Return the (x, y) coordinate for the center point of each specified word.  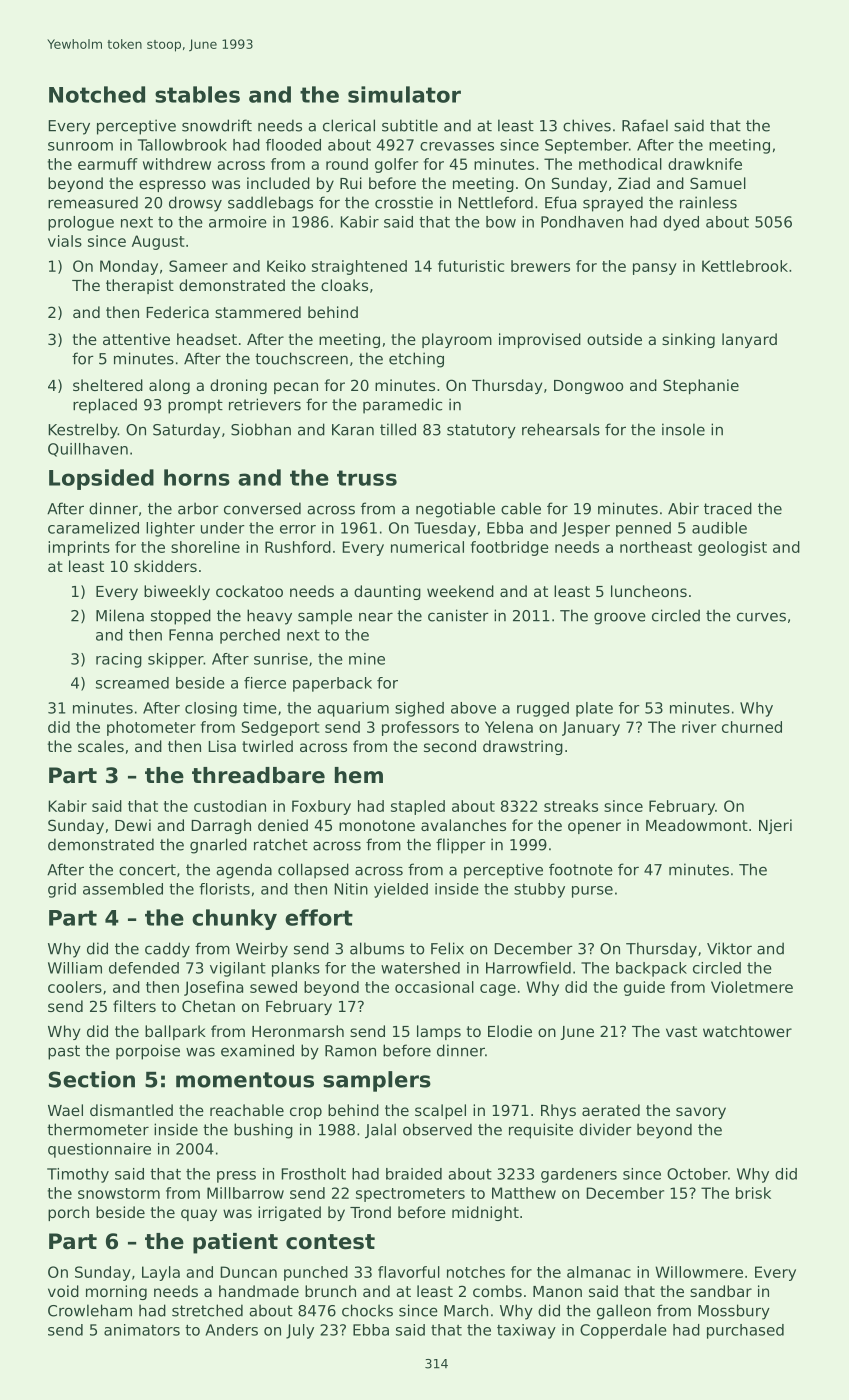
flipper (461, 846)
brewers (540, 266)
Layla (161, 1273)
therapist (140, 286)
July (300, 1331)
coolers (75, 987)
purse (592, 892)
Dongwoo (588, 387)
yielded (401, 890)
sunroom (80, 146)
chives (587, 125)
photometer (151, 728)
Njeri (775, 826)
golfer (396, 165)
